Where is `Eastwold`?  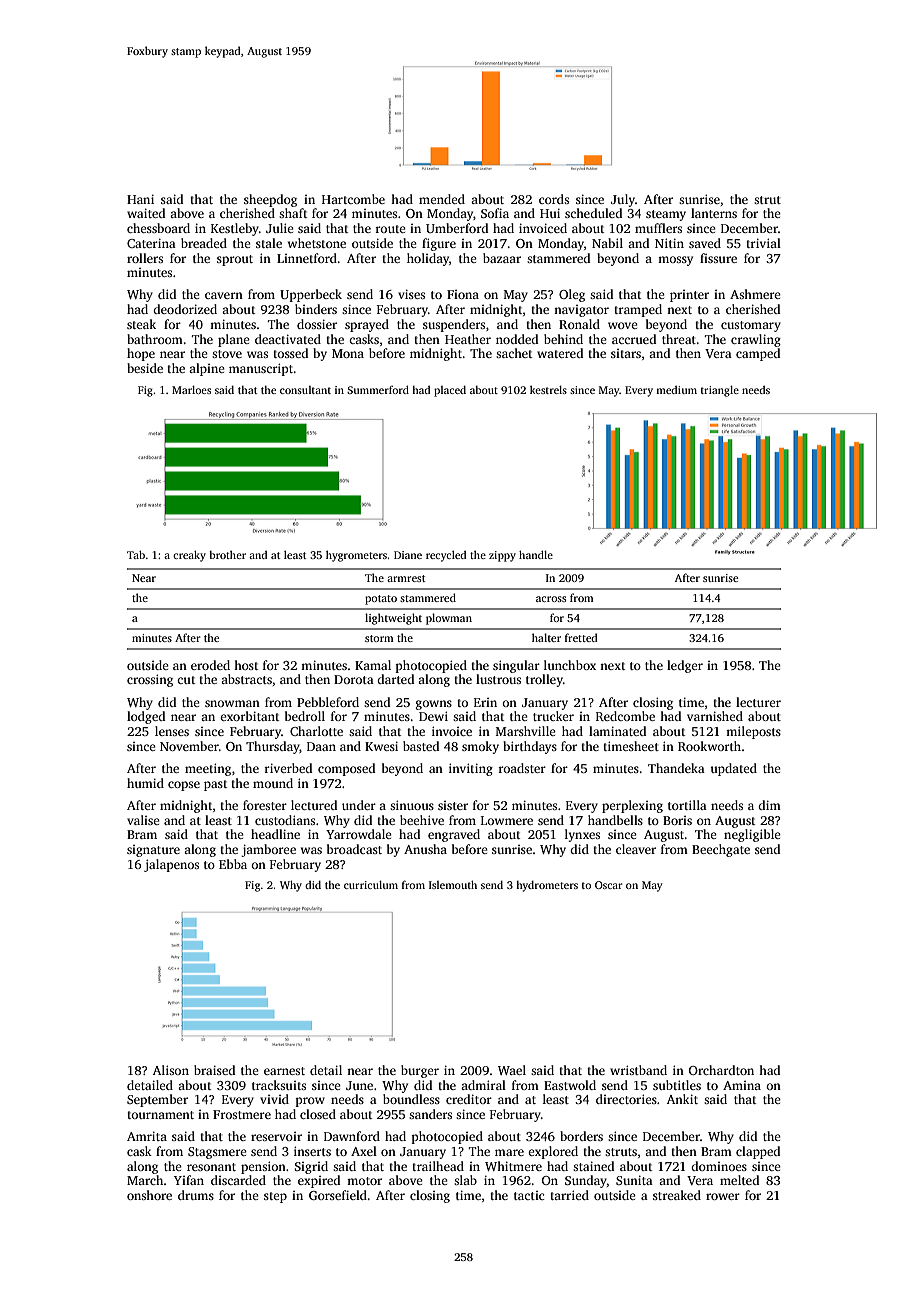 Eastwold is located at coordinates (570, 1085).
